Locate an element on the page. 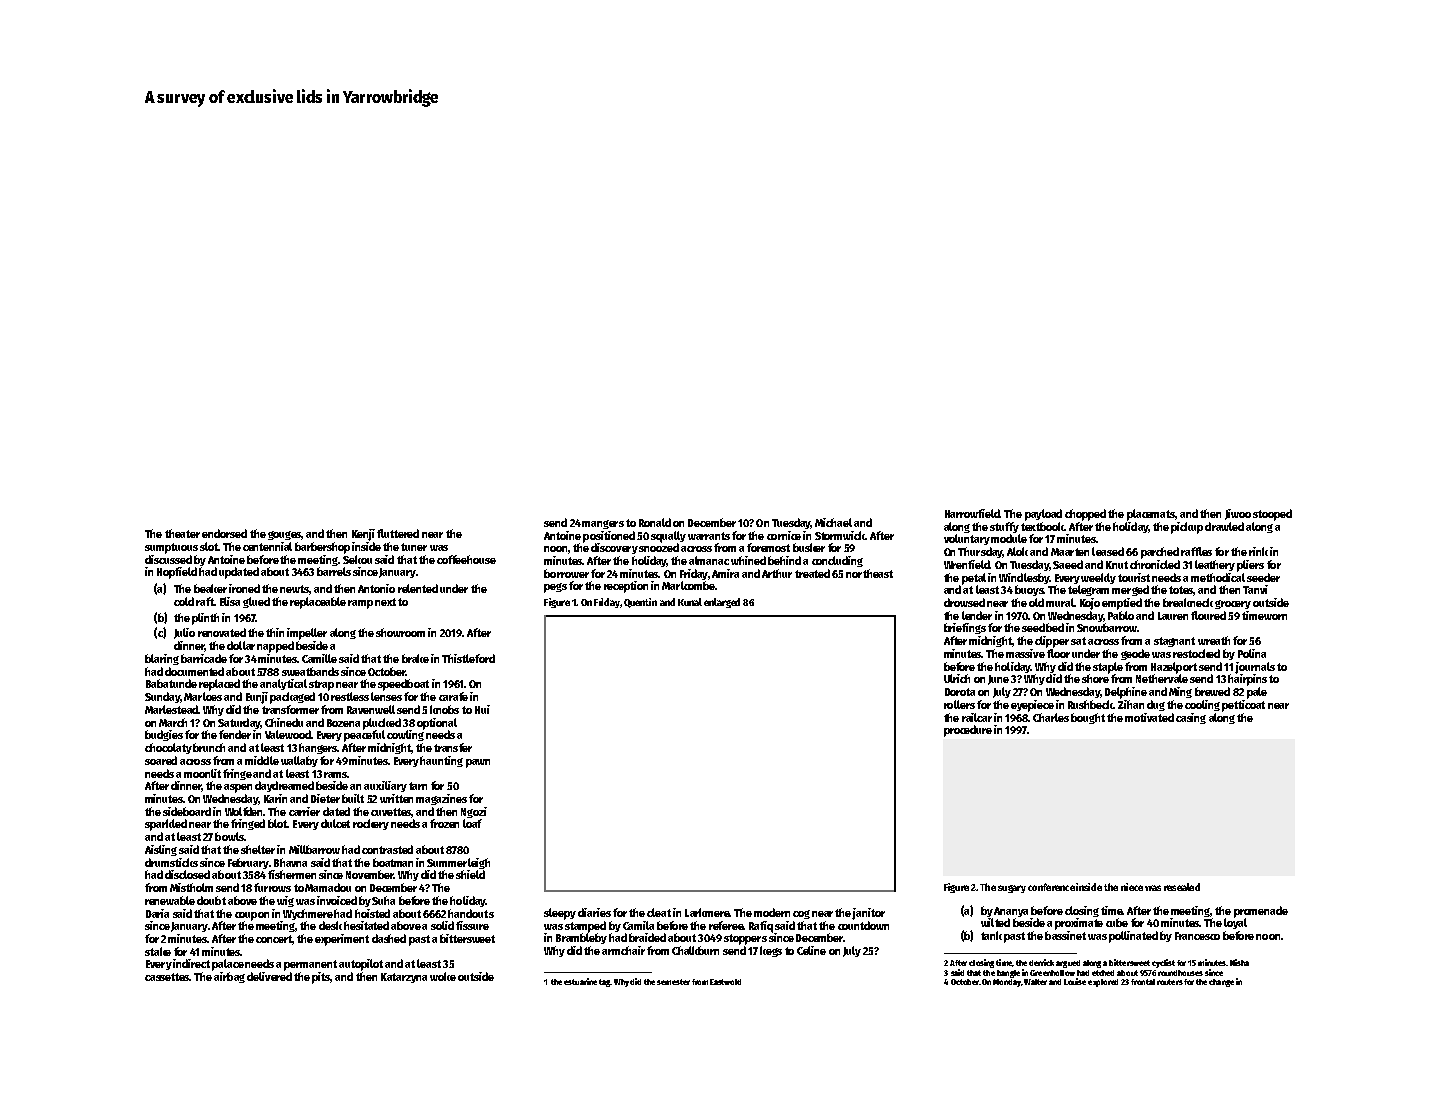 The image size is (1440, 1113). cornice is located at coordinates (784, 535).
